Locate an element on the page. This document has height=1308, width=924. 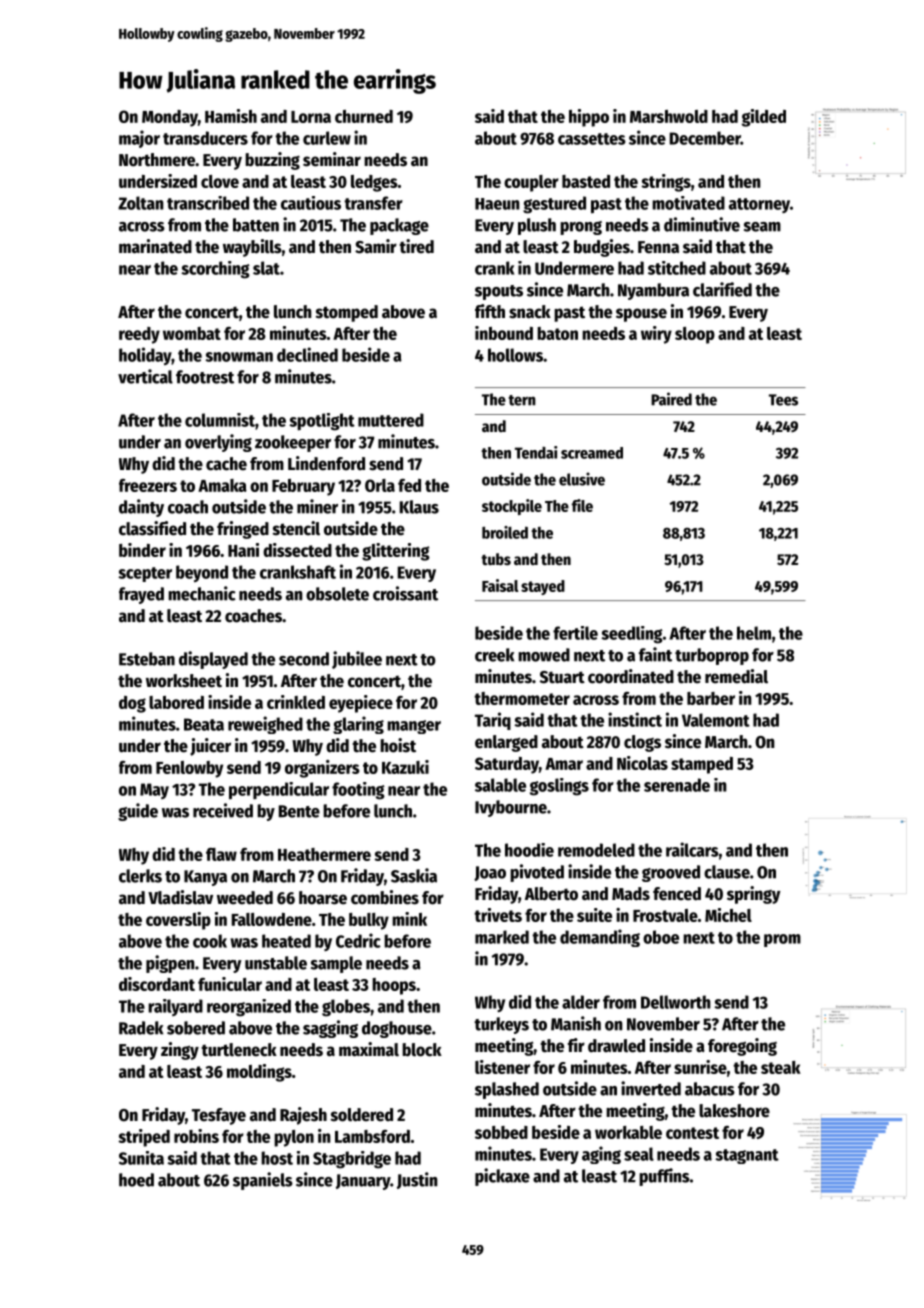
Tees is located at coordinates (783, 400).
